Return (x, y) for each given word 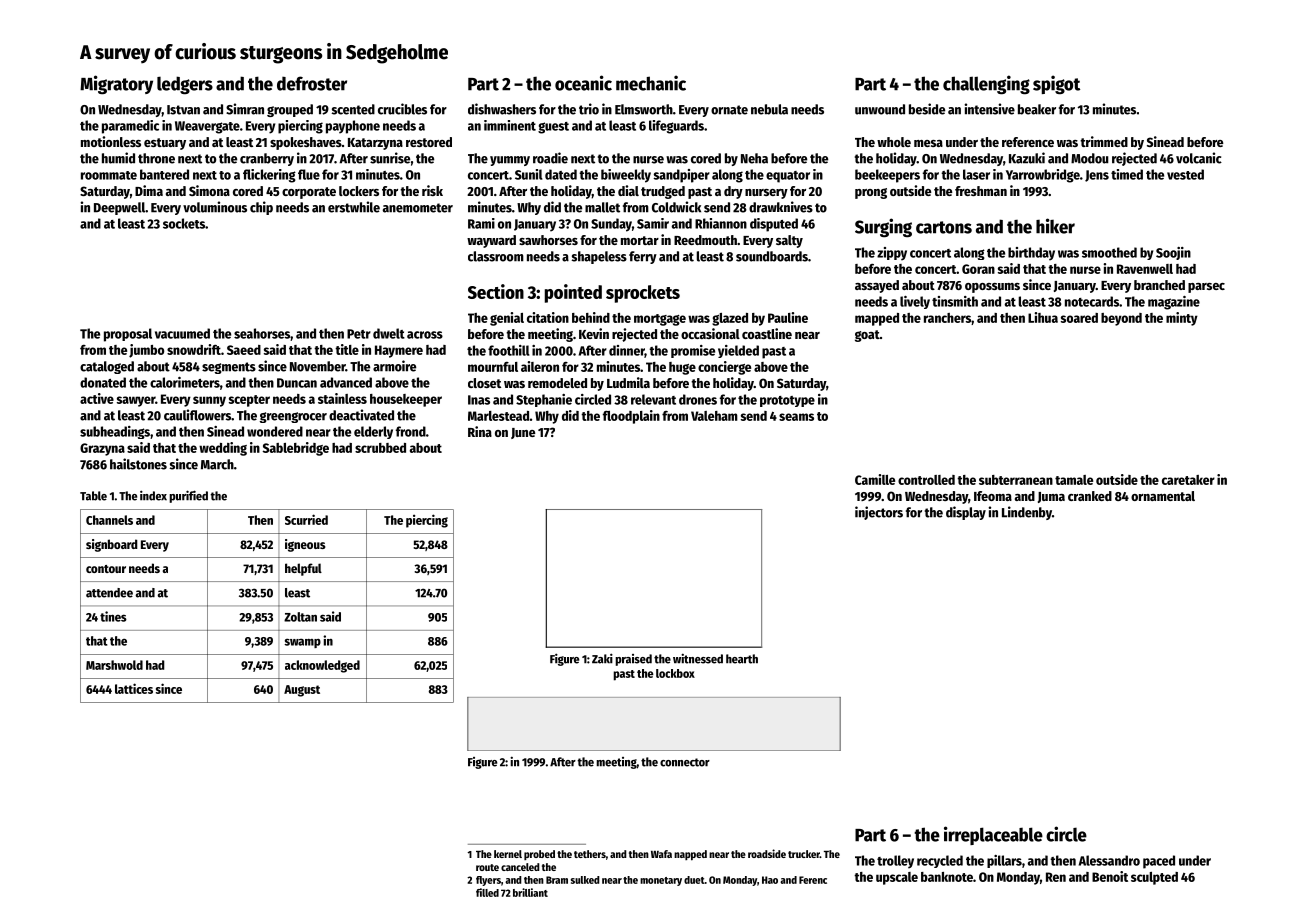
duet (694, 880)
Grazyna (102, 449)
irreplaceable (993, 835)
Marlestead (498, 416)
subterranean (1016, 480)
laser (976, 174)
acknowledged (322, 666)
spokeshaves (306, 143)
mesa (928, 143)
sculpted (1154, 878)
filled (487, 892)
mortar (640, 240)
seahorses (262, 333)
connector (685, 762)
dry (733, 192)
